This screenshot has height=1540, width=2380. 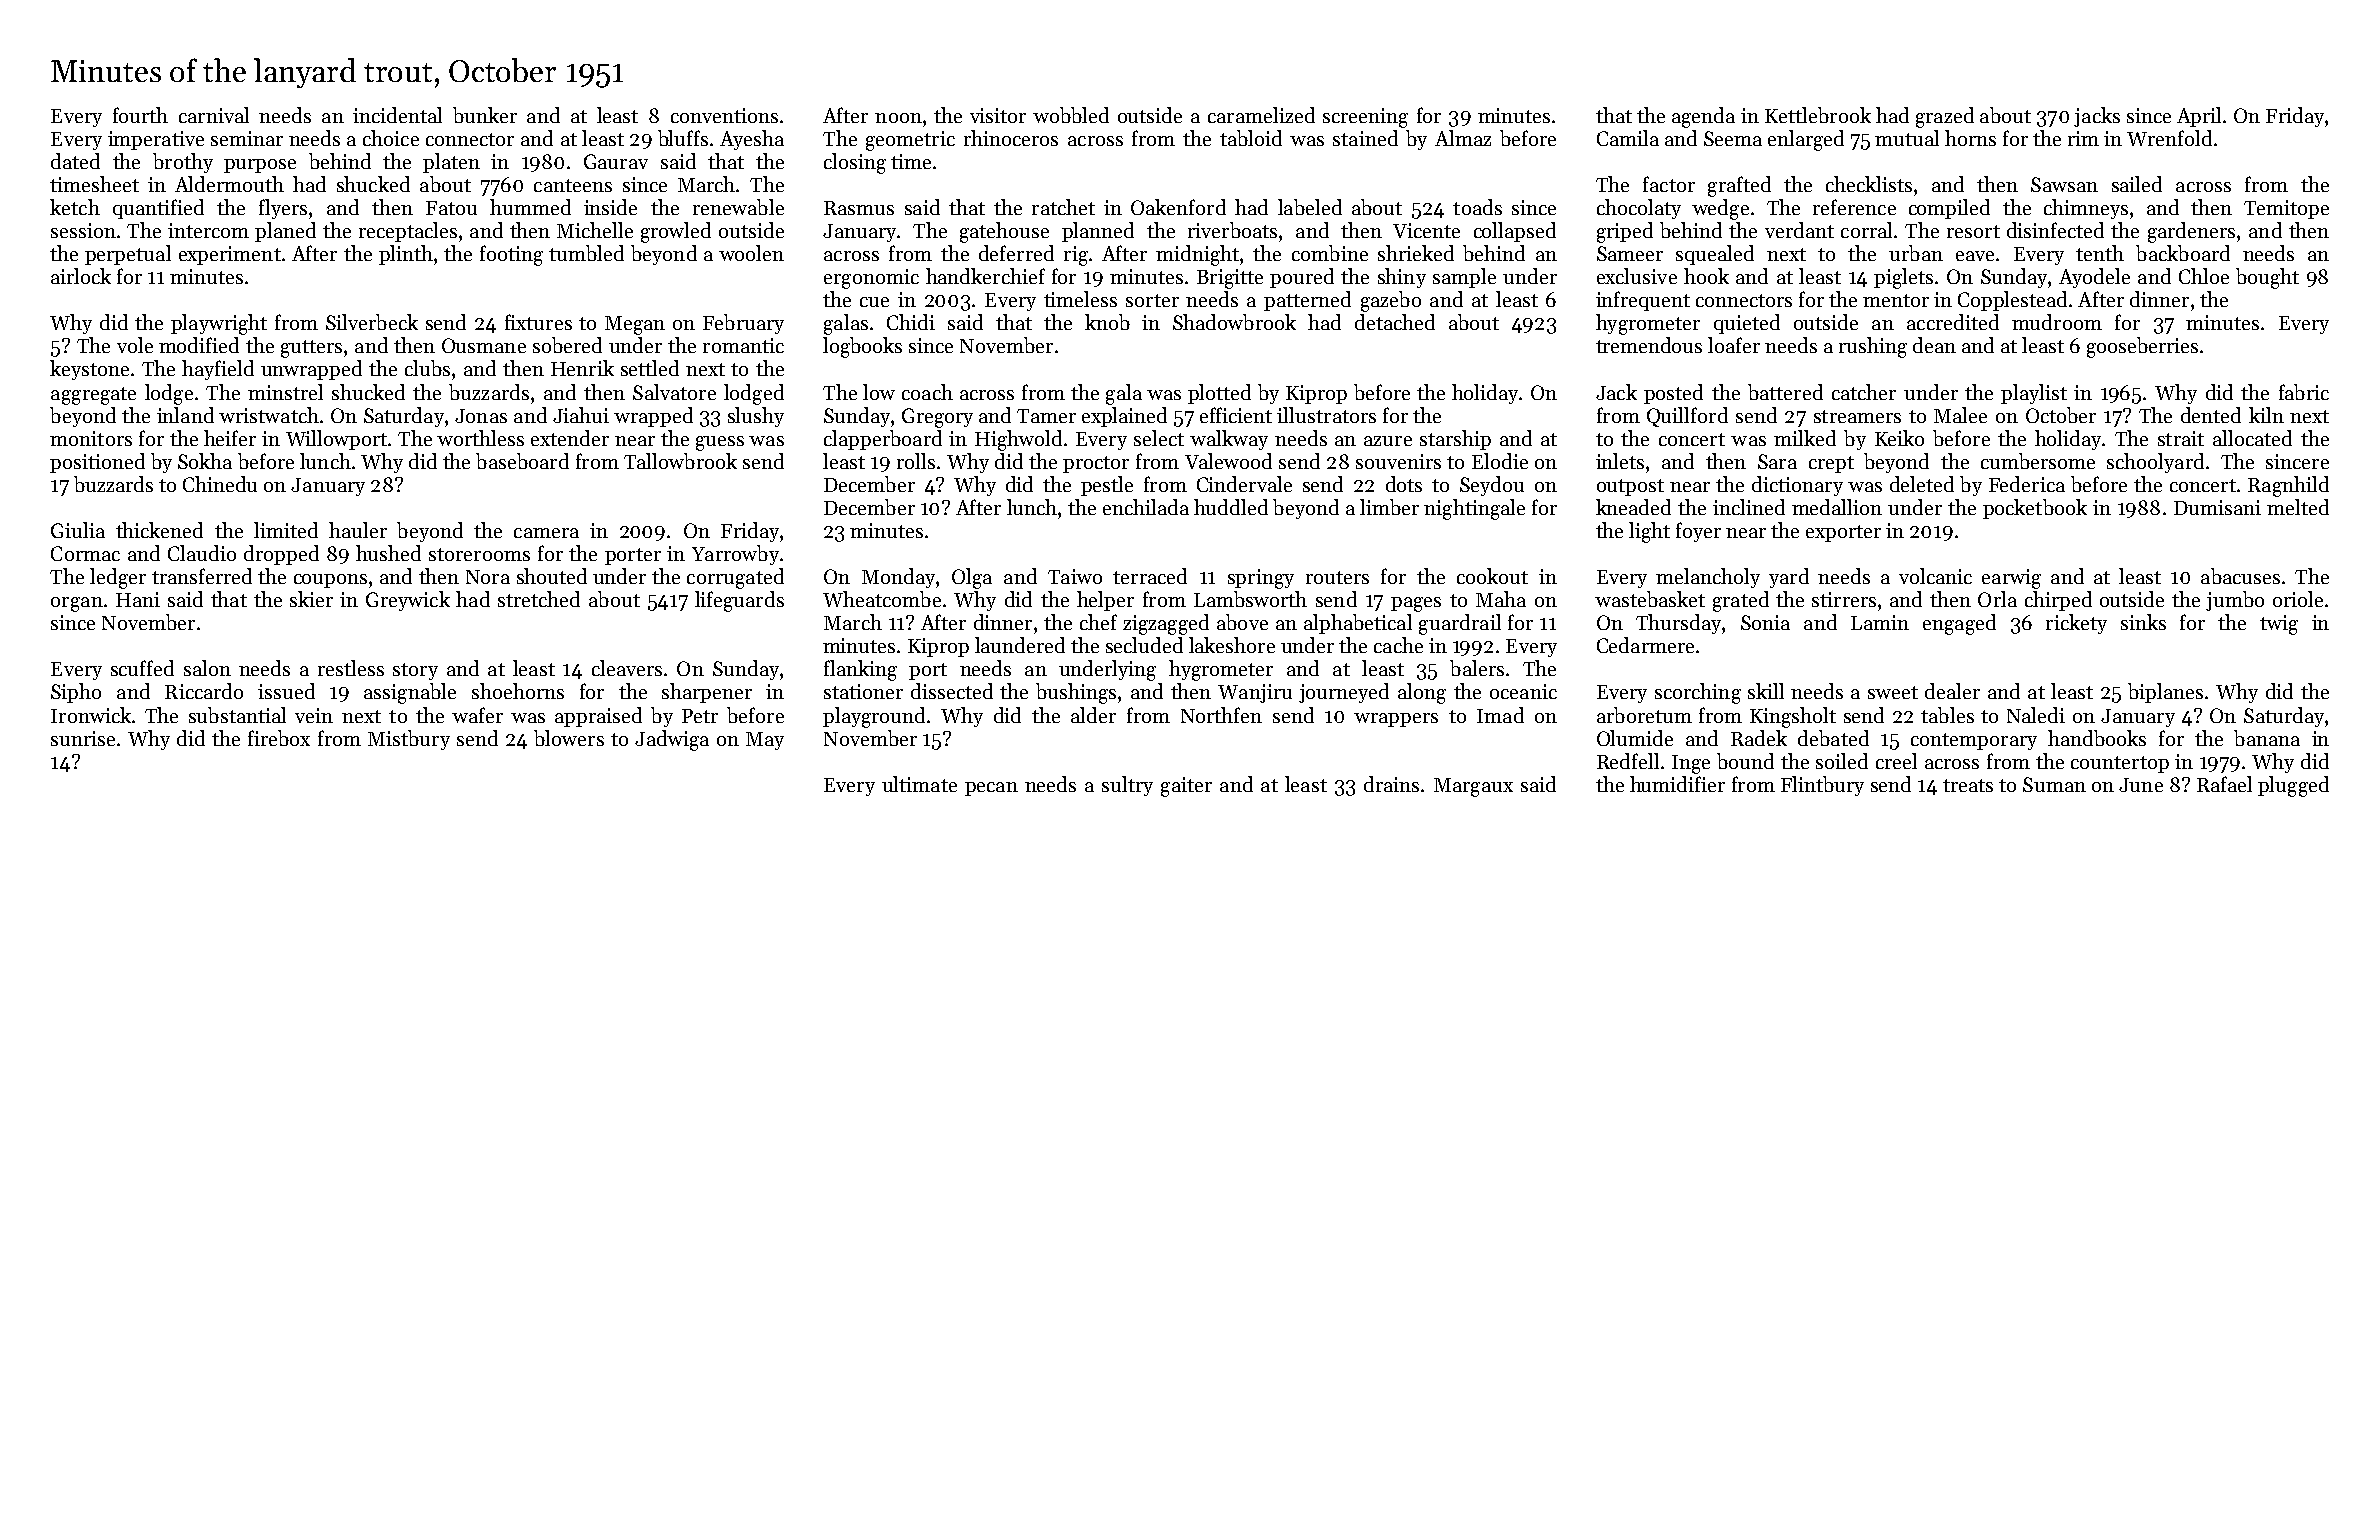 What do you see at coordinates (1098, 622) in the screenshot?
I see `chef` at bounding box center [1098, 622].
